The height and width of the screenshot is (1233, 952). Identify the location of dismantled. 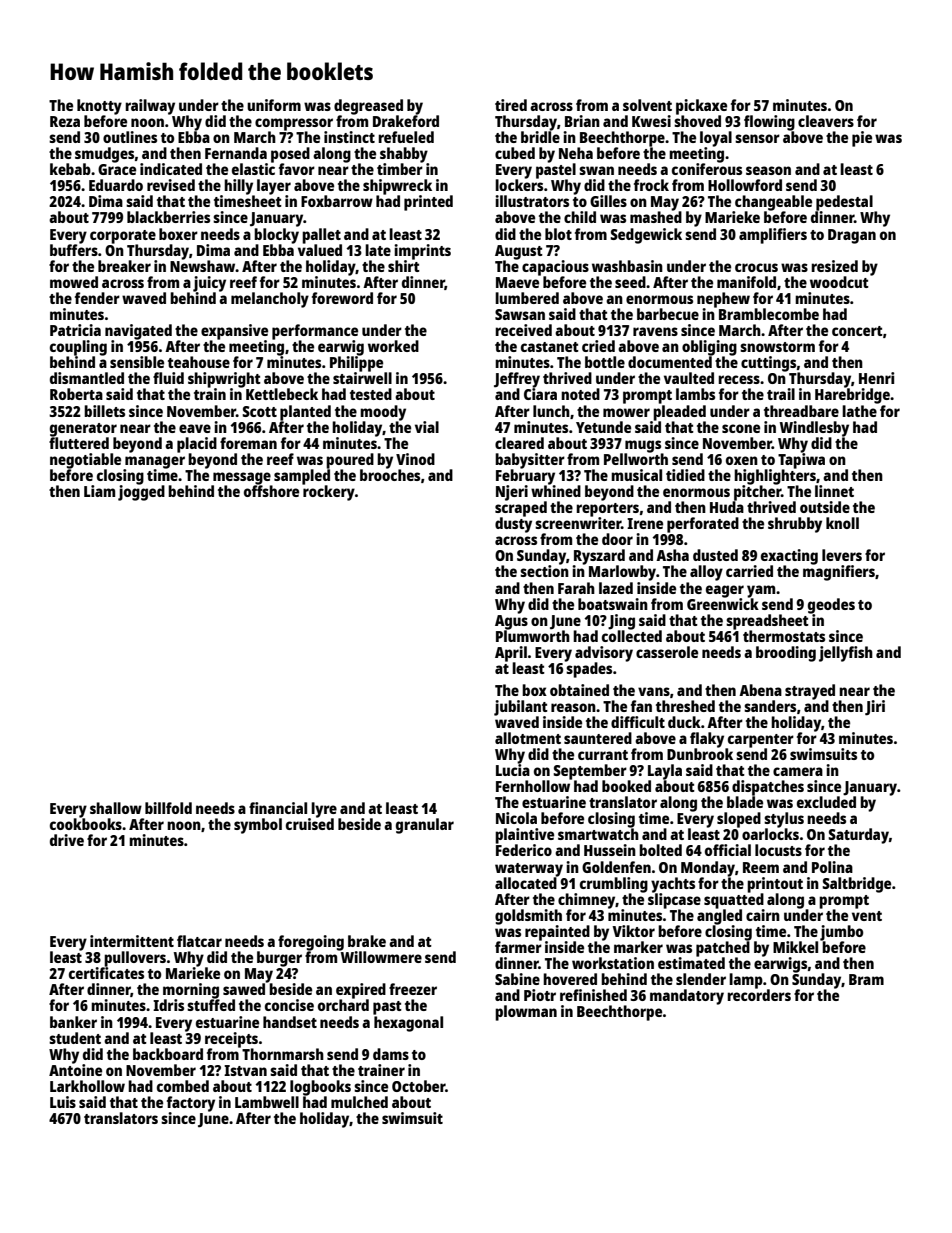
(87, 378).
